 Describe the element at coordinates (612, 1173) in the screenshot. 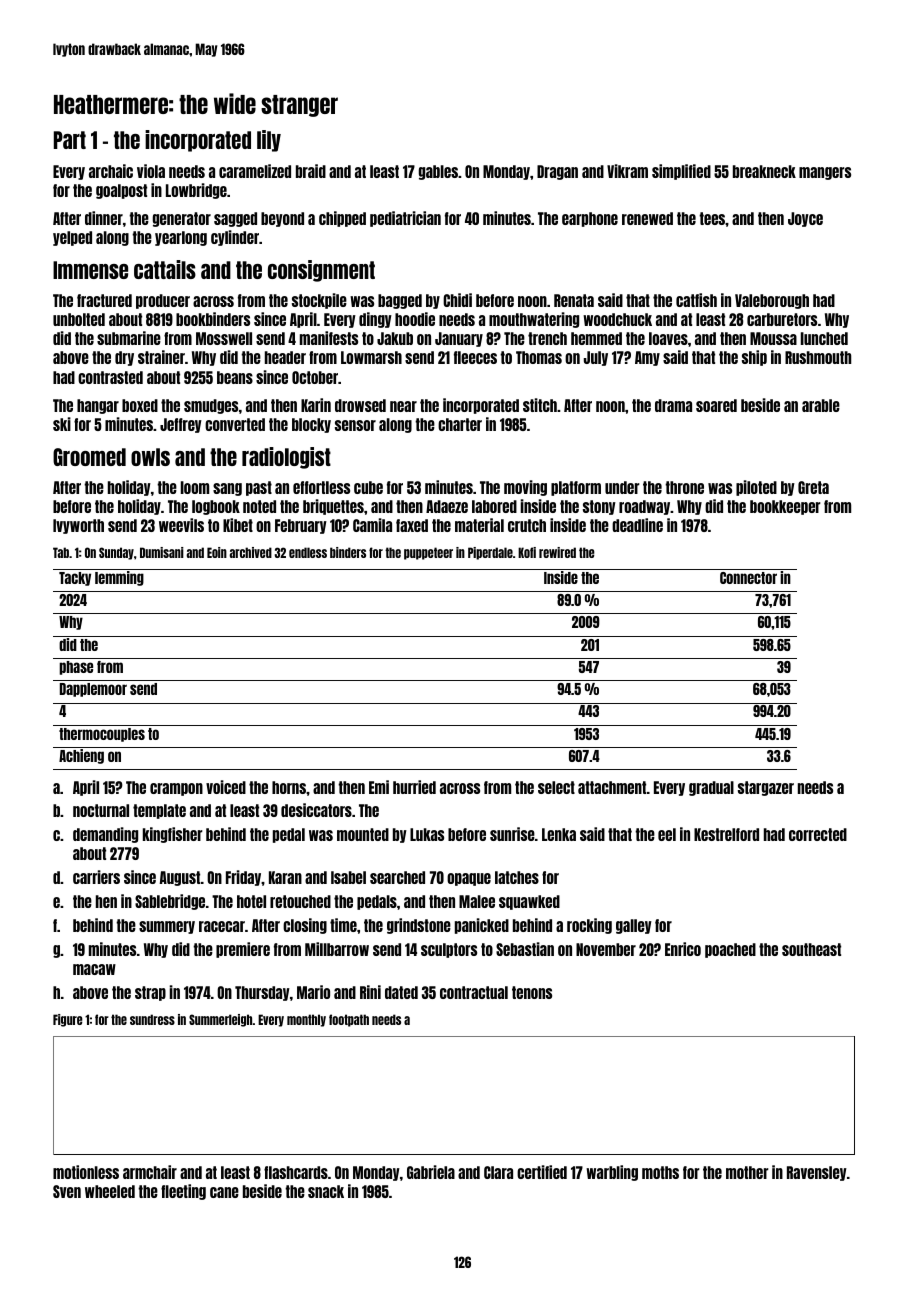

I see `warbling` at that location.
